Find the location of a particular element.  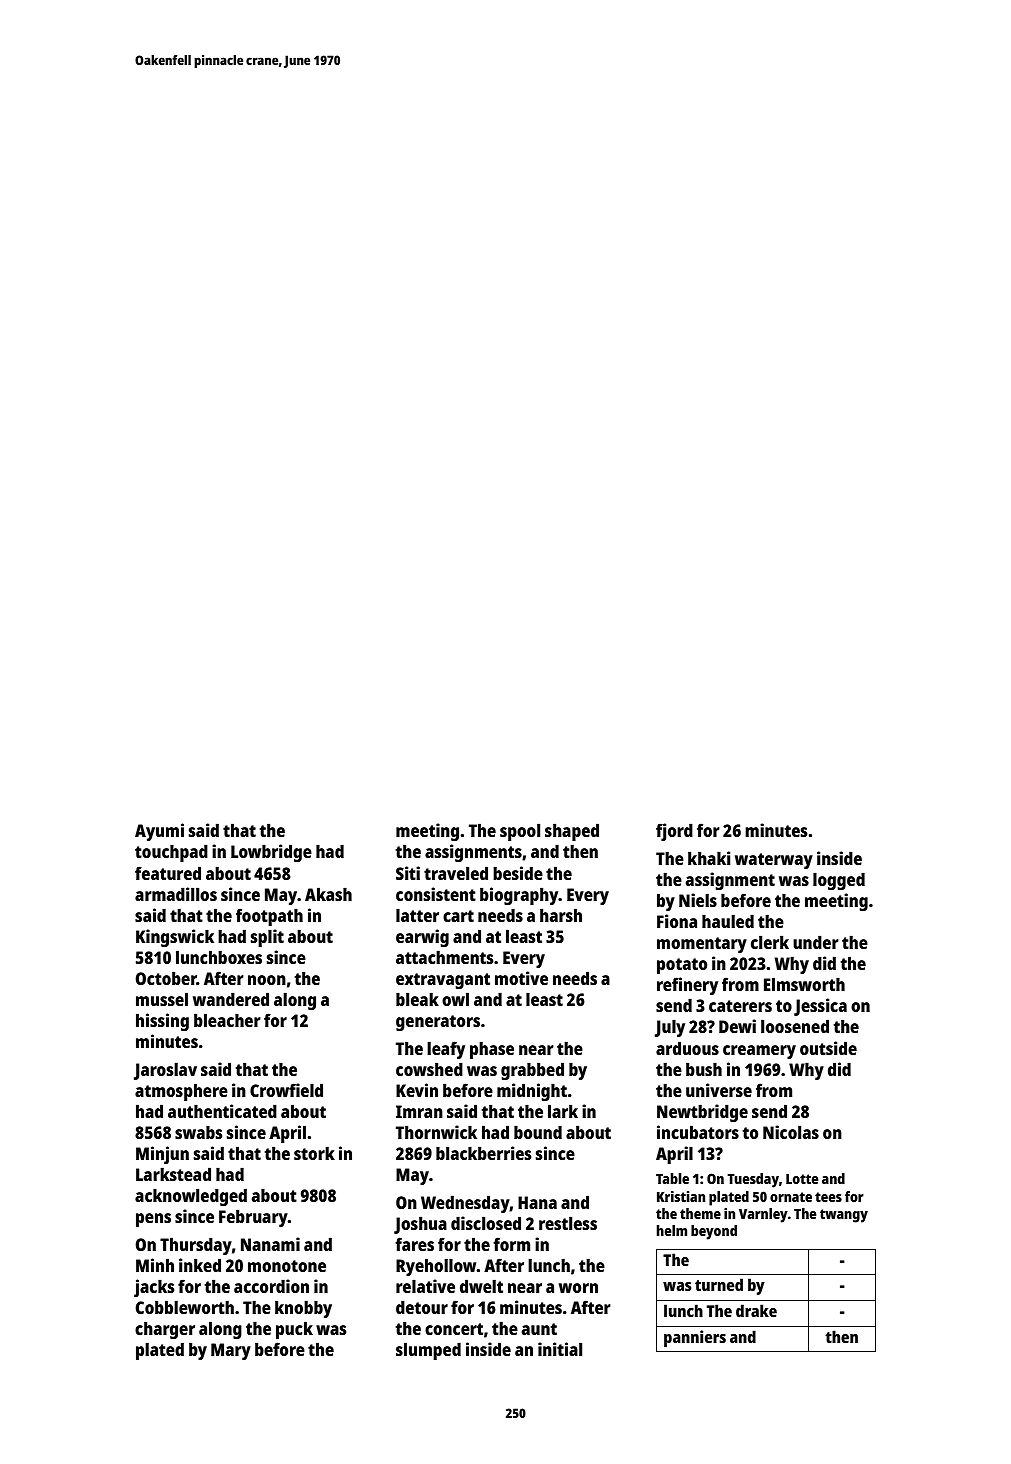

motive is located at coordinates (521, 978).
